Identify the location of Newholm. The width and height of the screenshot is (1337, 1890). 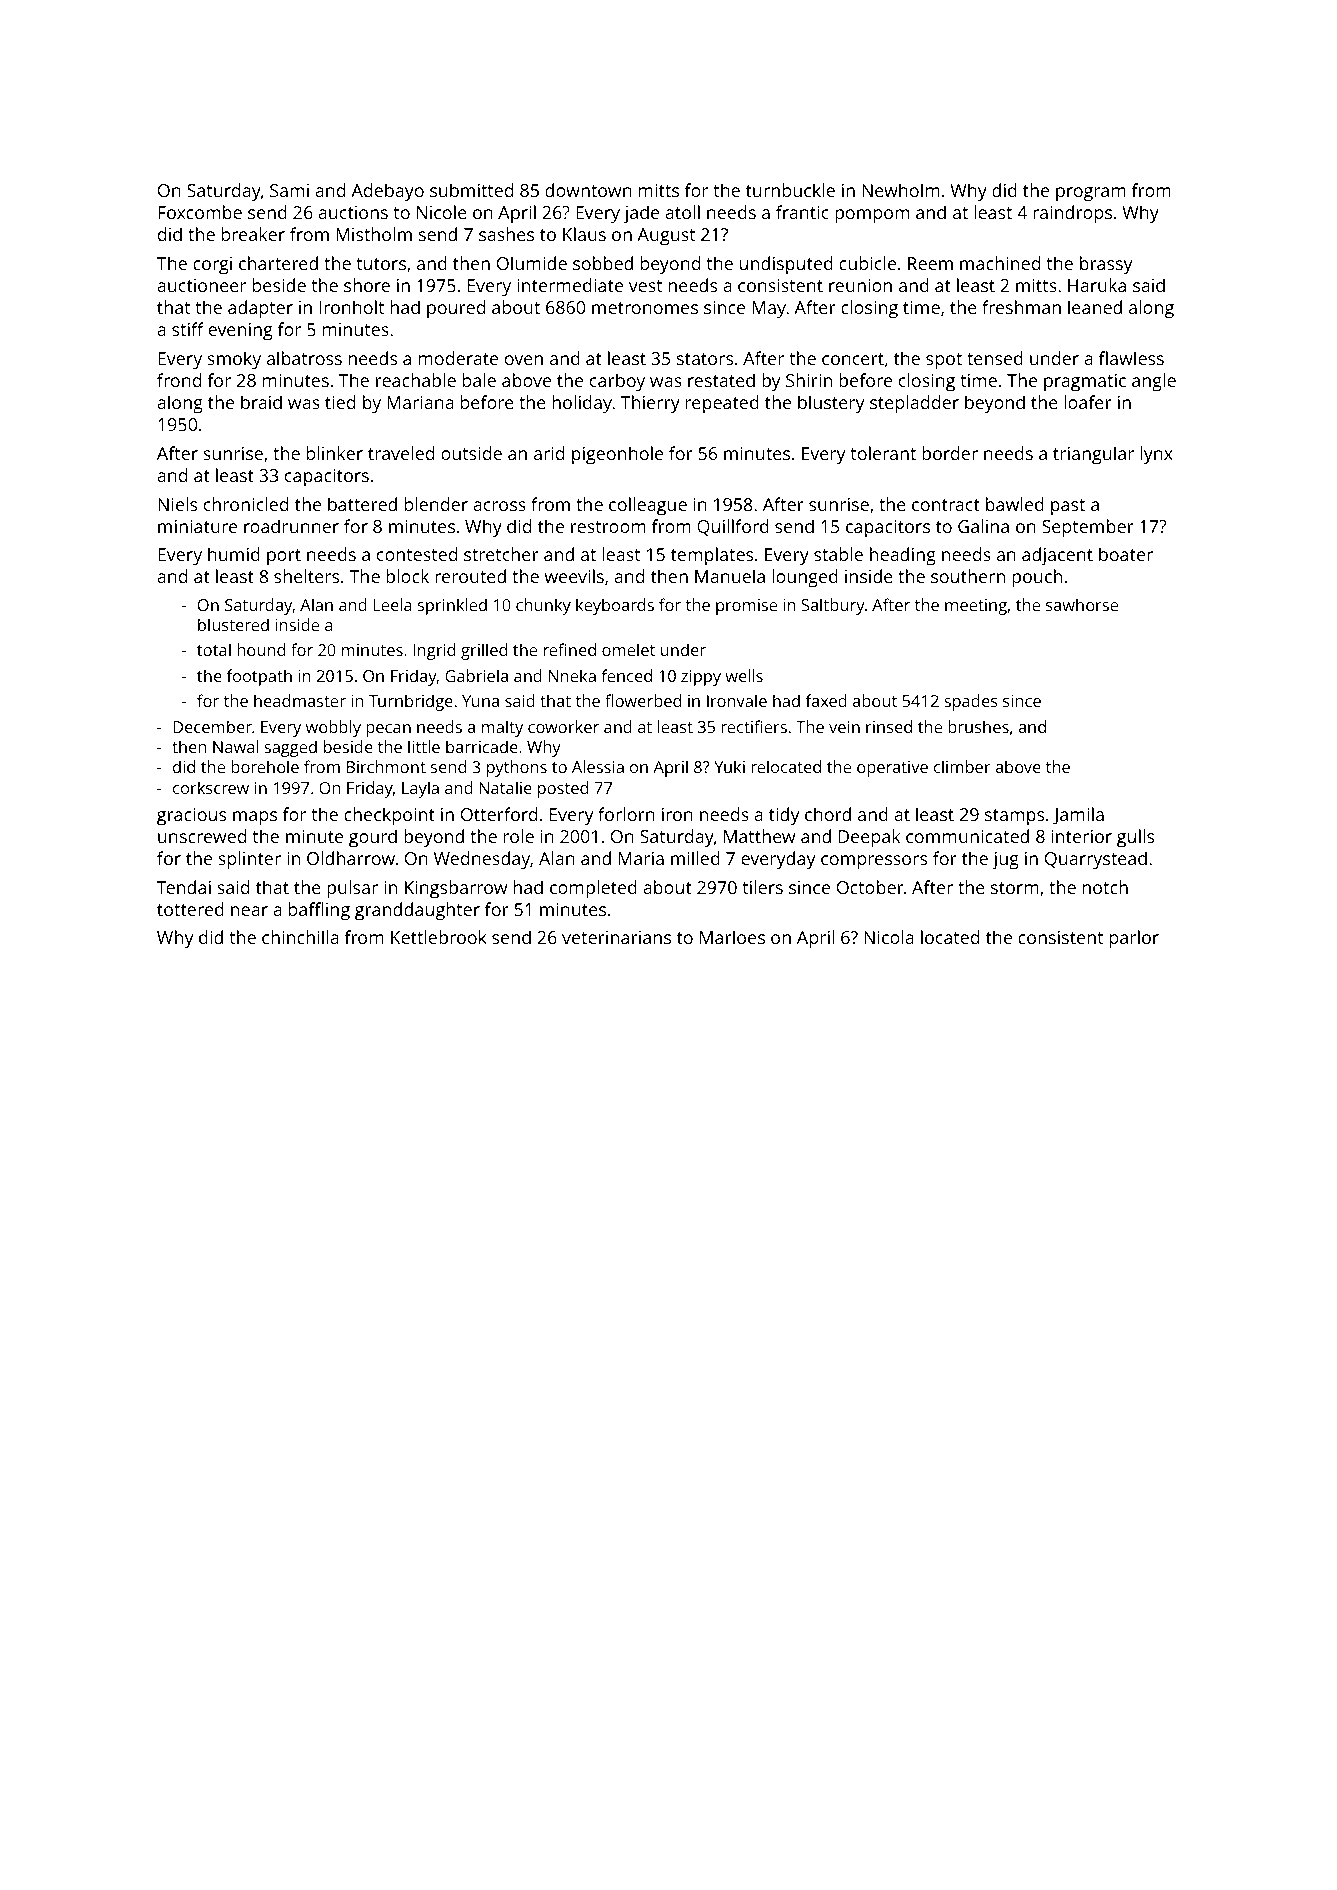
(901, 190).
